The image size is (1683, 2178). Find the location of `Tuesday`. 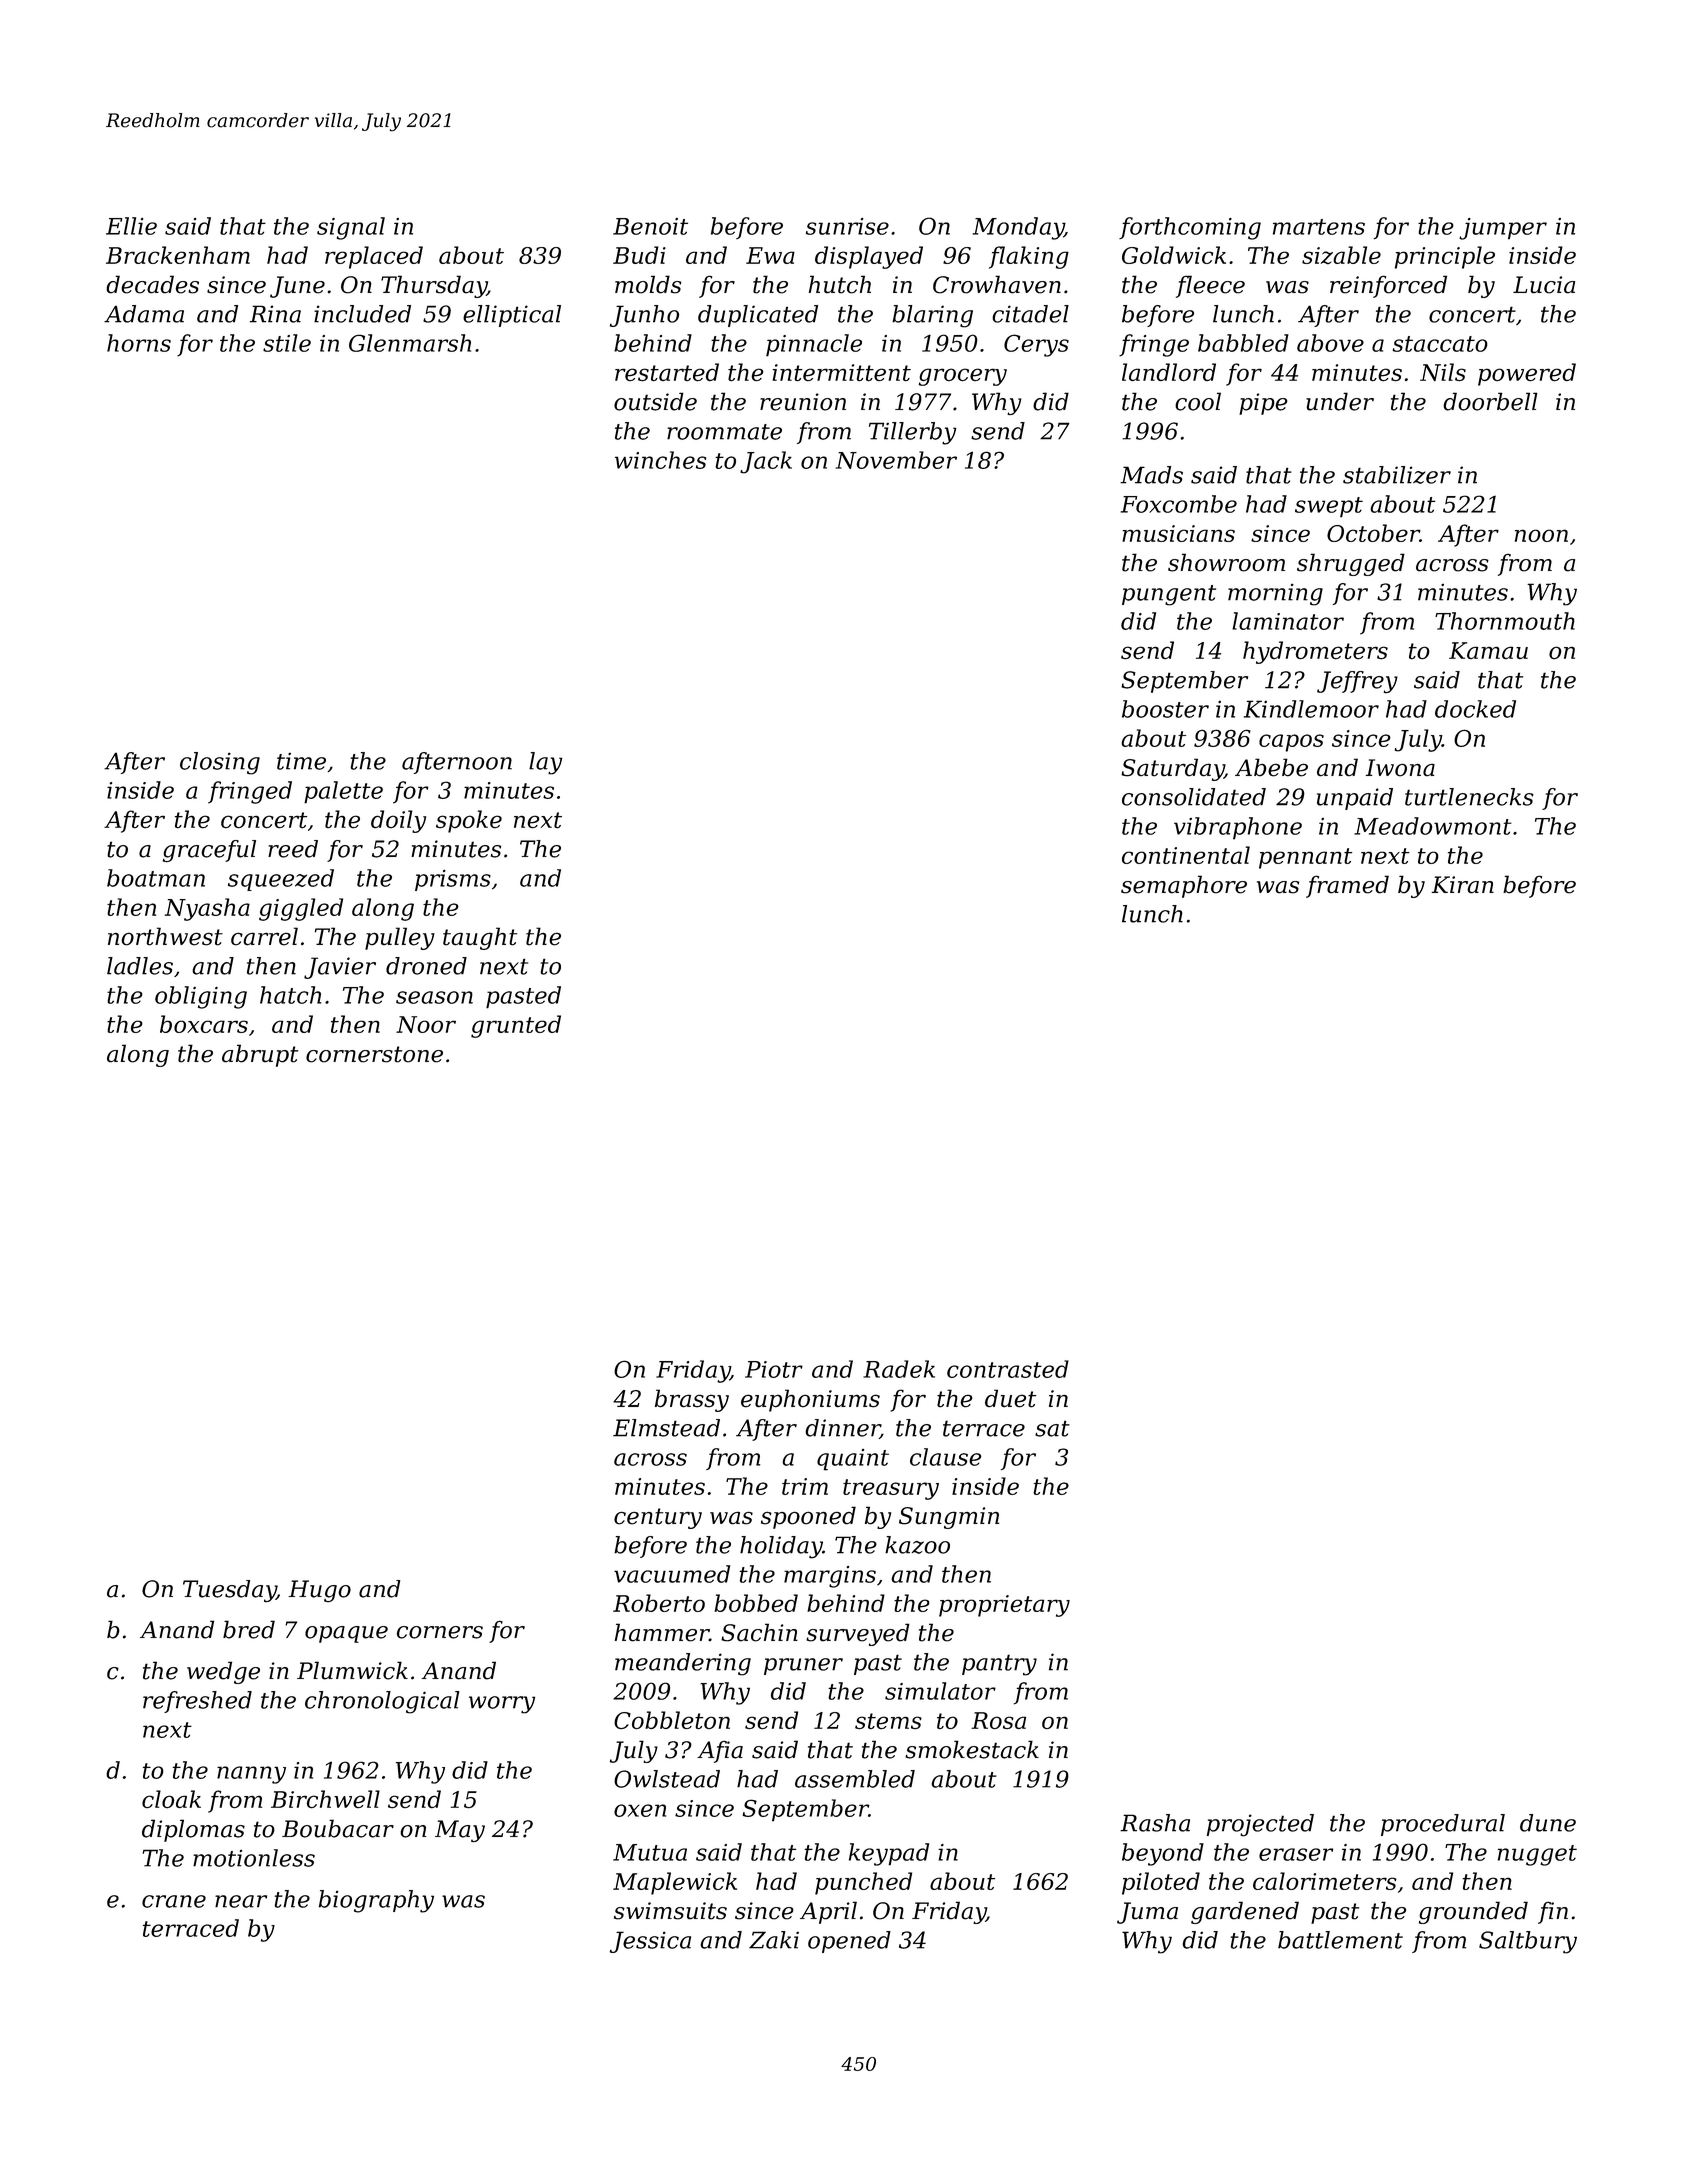

Tuesday is located at coordinates (229, 1591).
